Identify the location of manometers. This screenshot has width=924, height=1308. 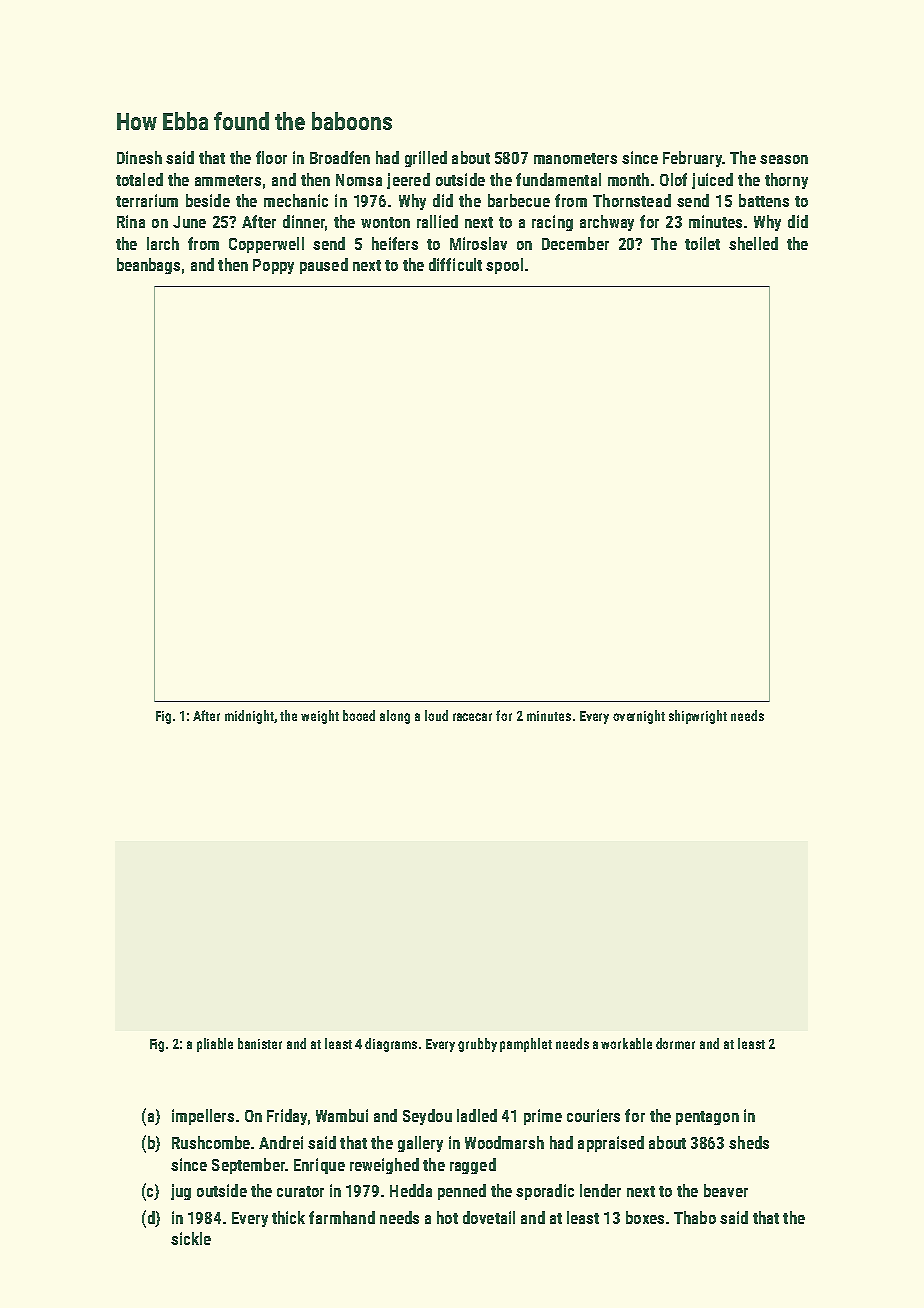
(575, 158).
